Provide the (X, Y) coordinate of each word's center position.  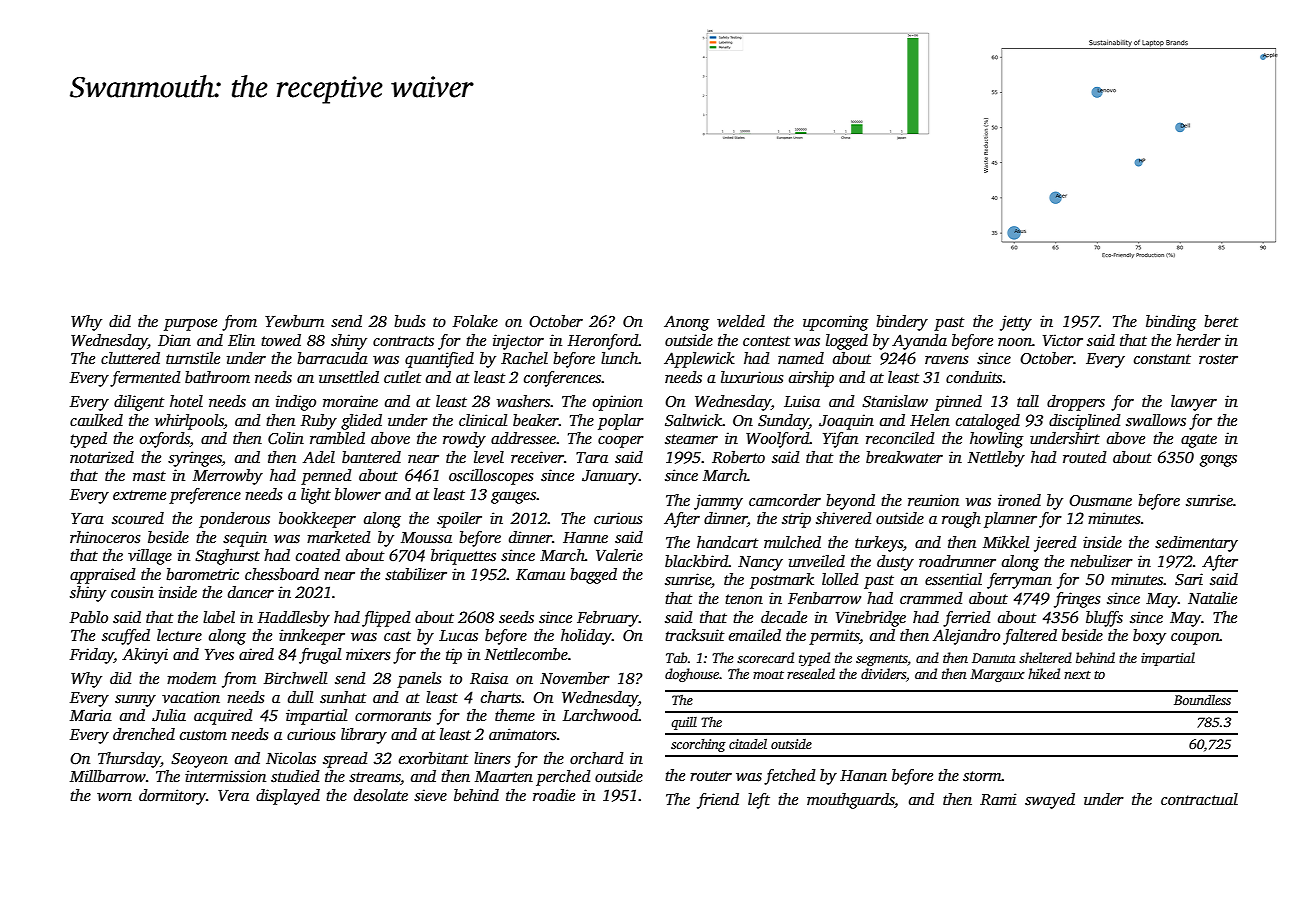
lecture (179, 635)
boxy (1149, 637)
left (759, 801)
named (801, 358)
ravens (947, 360)
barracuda (332, 358)
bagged (593, 576)
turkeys (879, 544)
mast (149, 476)
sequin (245, 539)
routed (1085, 457)
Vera (233, 795)
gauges (513, 498)
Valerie (619, 555)
